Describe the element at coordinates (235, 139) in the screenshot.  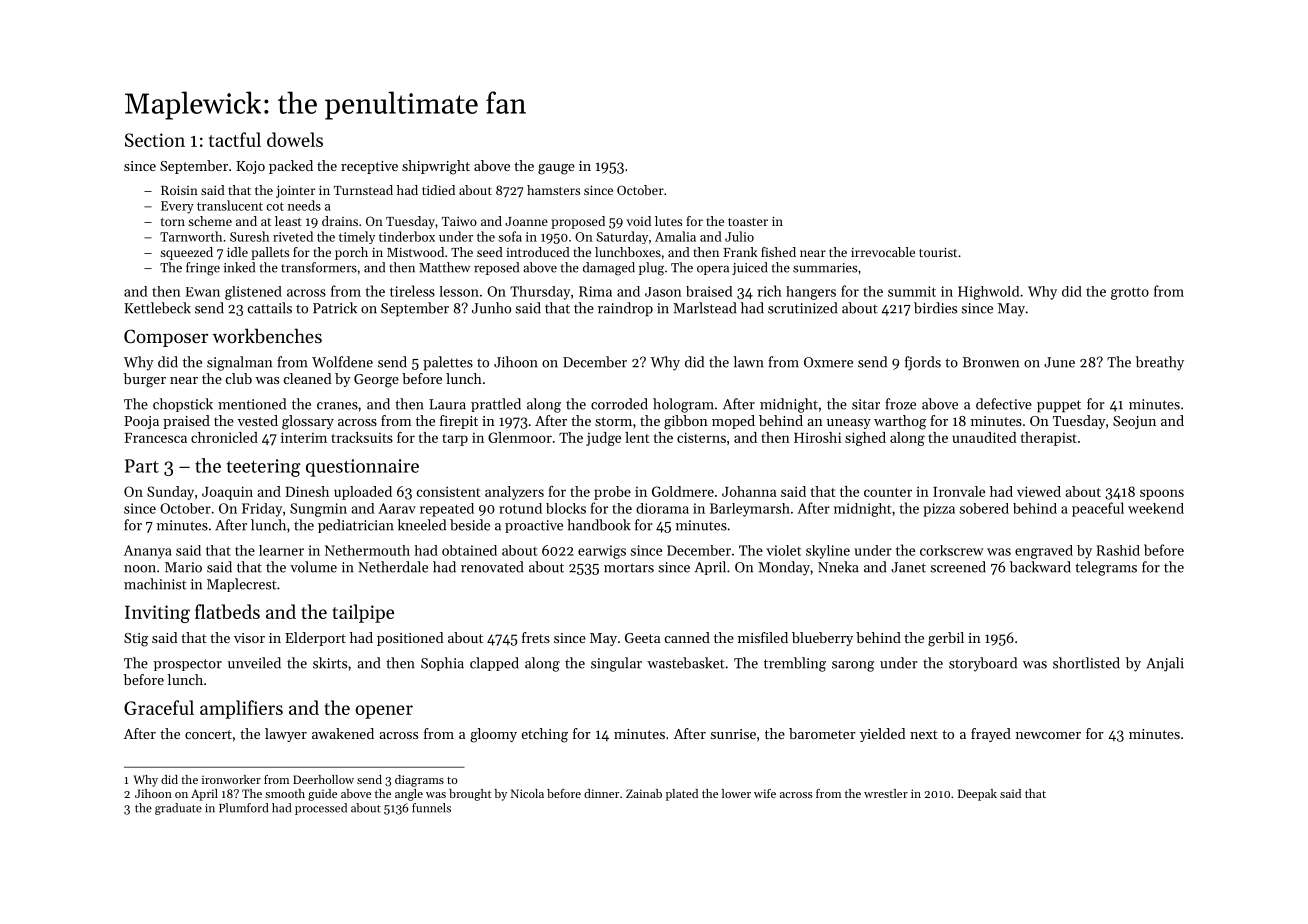
I see `tactful` at that location.
